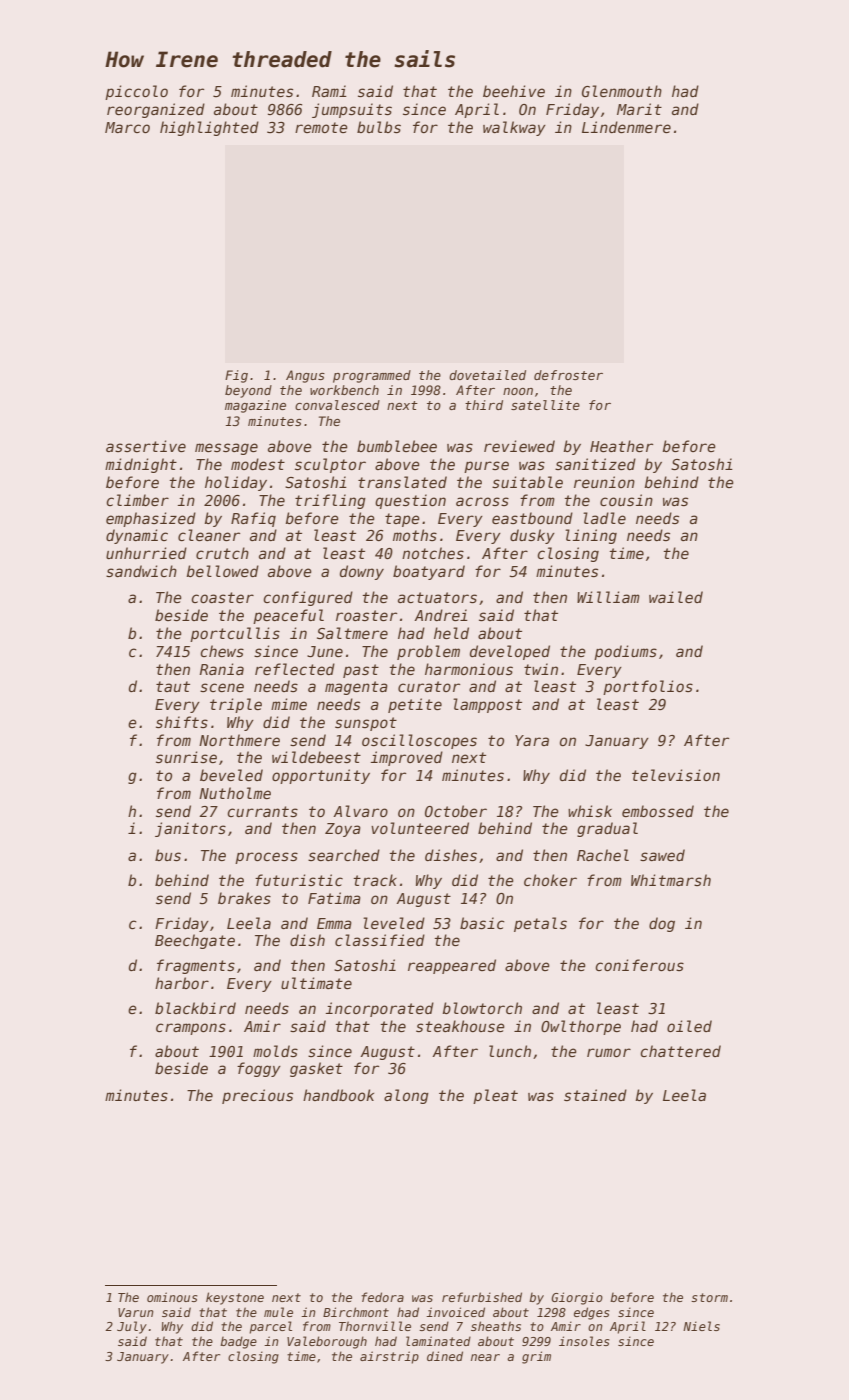 The height and width of the screenshot is (1400, 849). I want to click on dog, so click(662, 924).
